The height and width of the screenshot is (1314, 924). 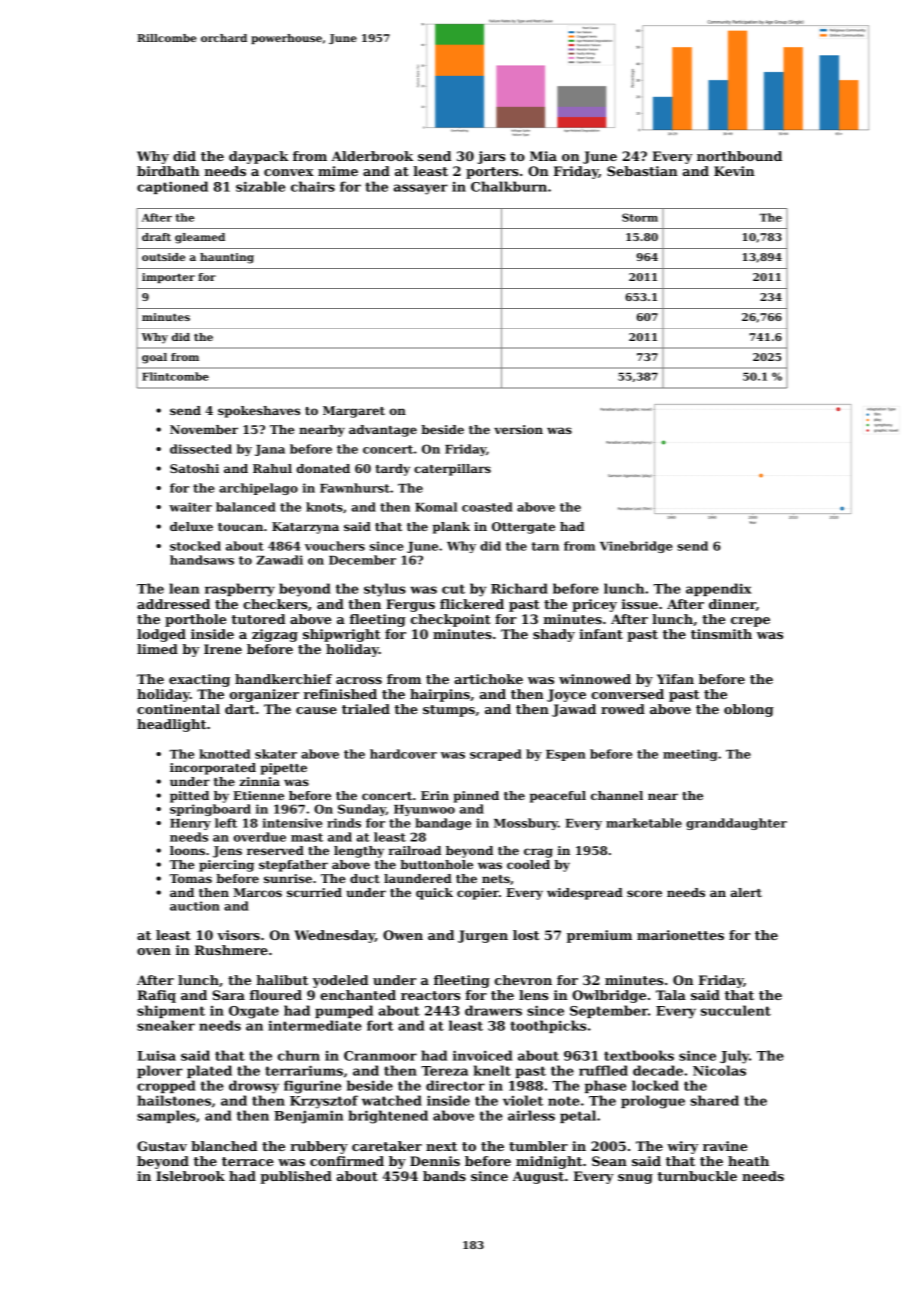 I want to click on headlight, so click(x=171, y=725).
